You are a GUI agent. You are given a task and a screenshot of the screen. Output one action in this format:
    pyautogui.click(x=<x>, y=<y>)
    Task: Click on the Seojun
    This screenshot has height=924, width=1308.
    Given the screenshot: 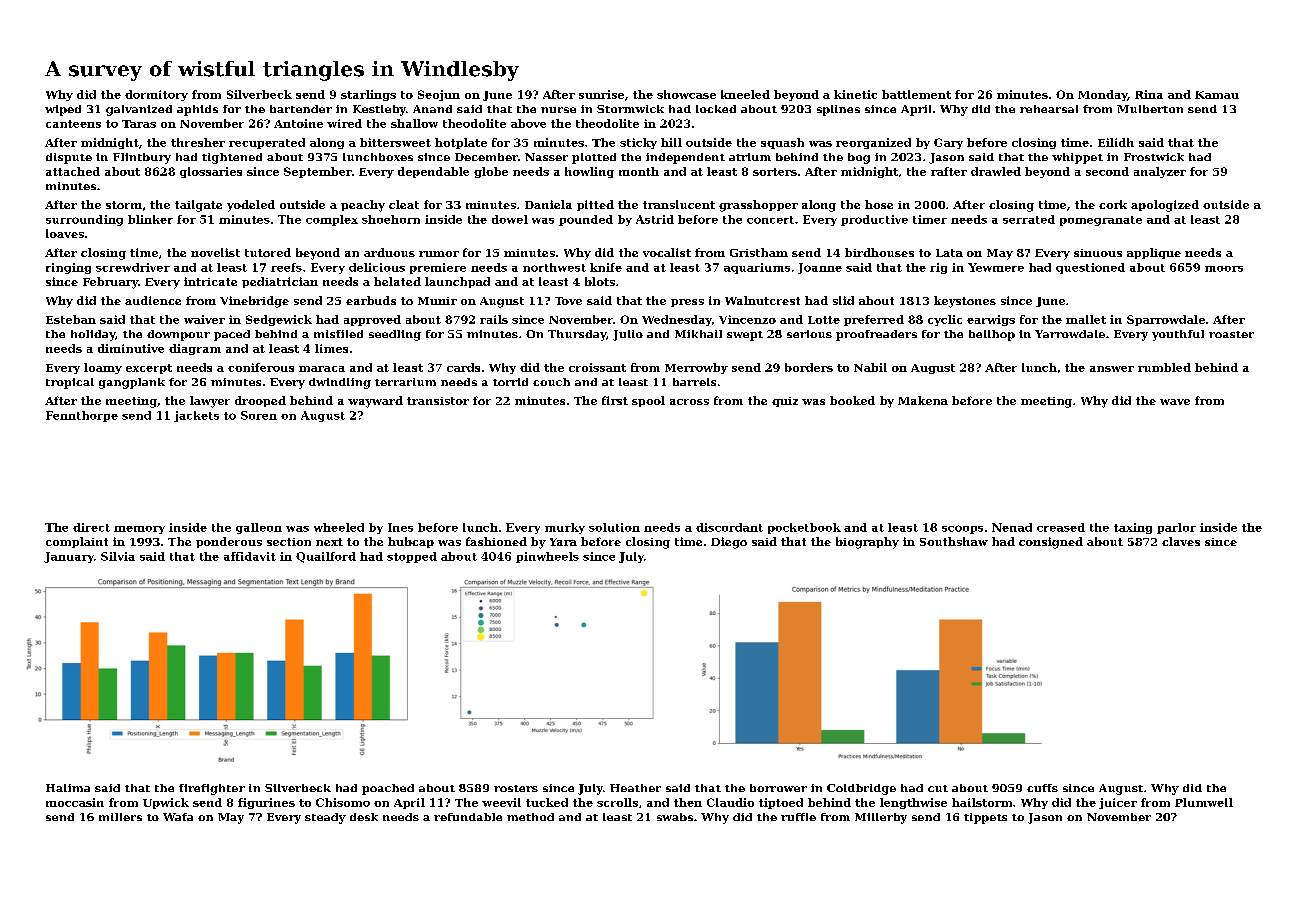 What is the action you would take?
    pyautogui.click(x=439, y=95)
